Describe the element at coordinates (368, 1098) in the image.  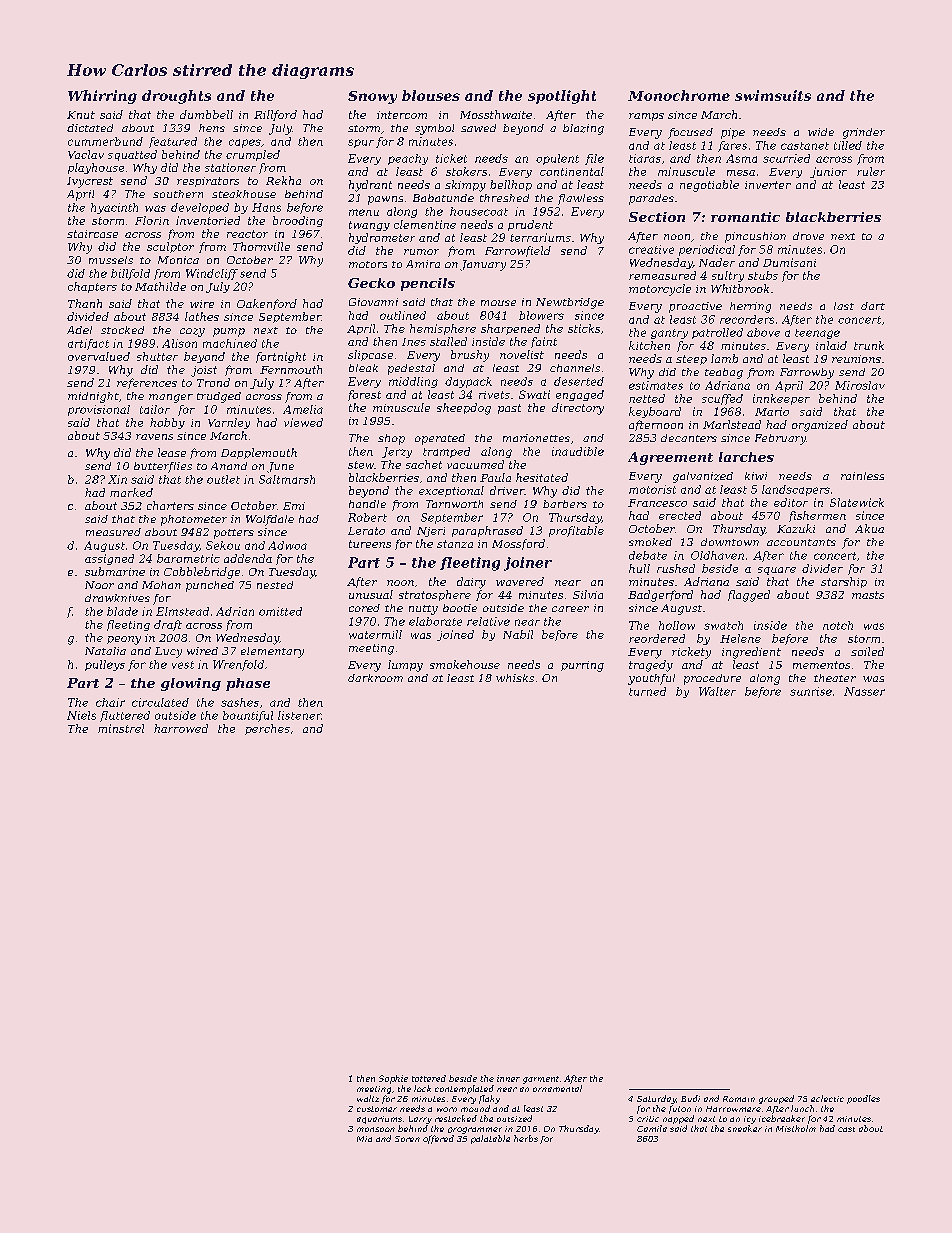
I see `waltz` at that location.
